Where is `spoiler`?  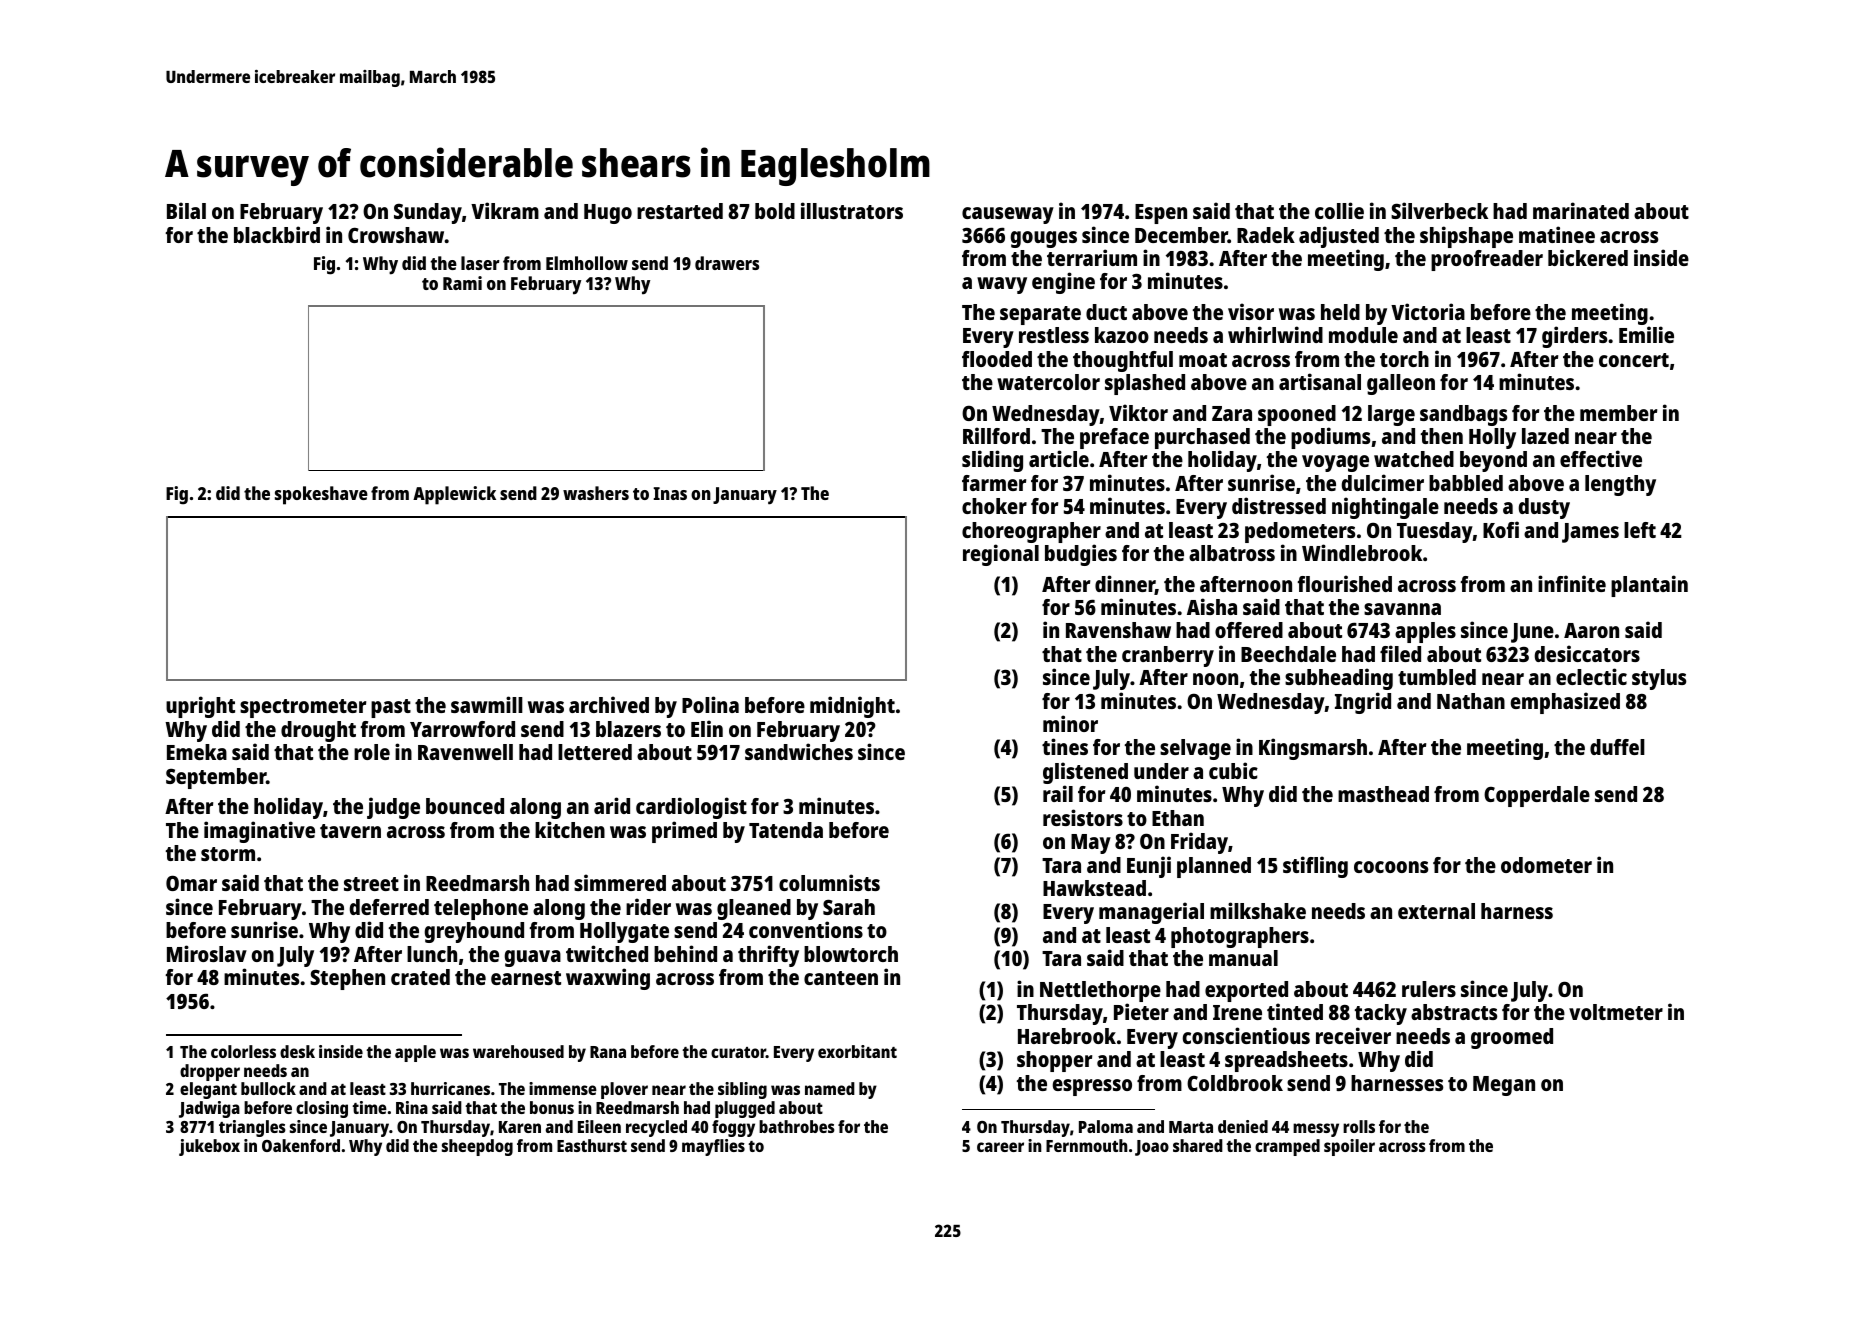 spoiler is located at coordinates (1349, 1147).
